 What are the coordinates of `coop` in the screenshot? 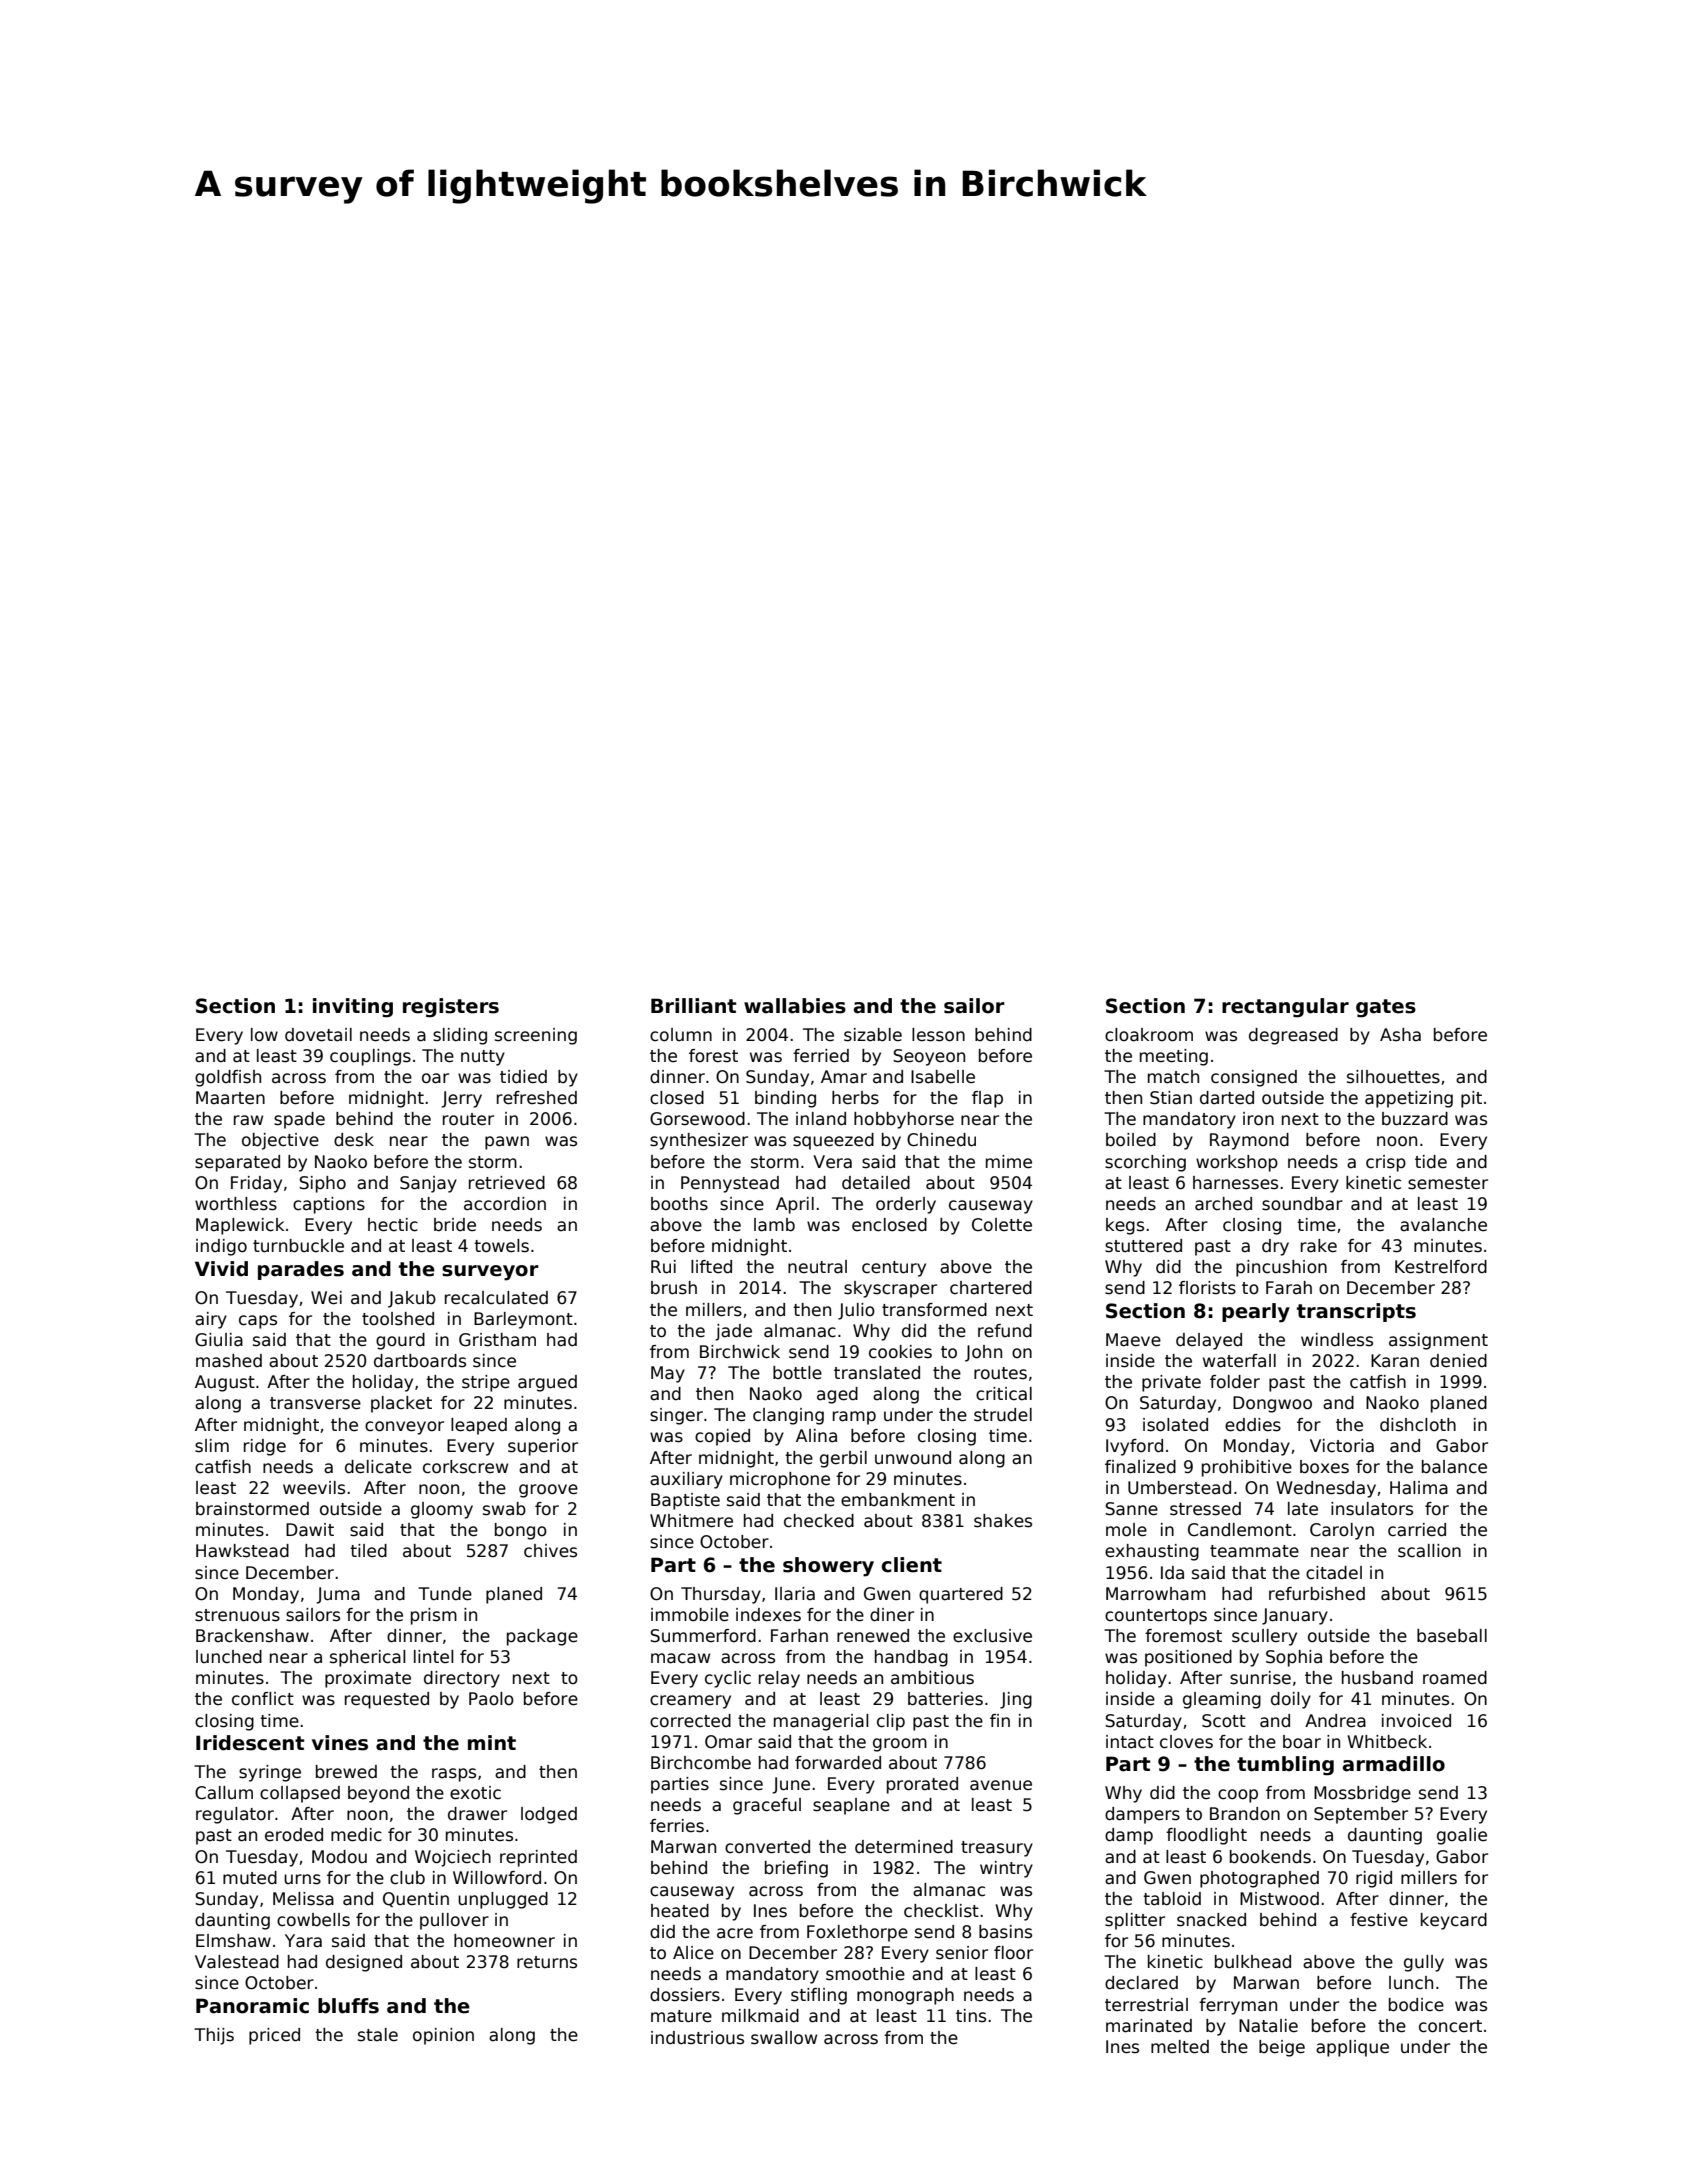 It's located at (1238, 1796).
